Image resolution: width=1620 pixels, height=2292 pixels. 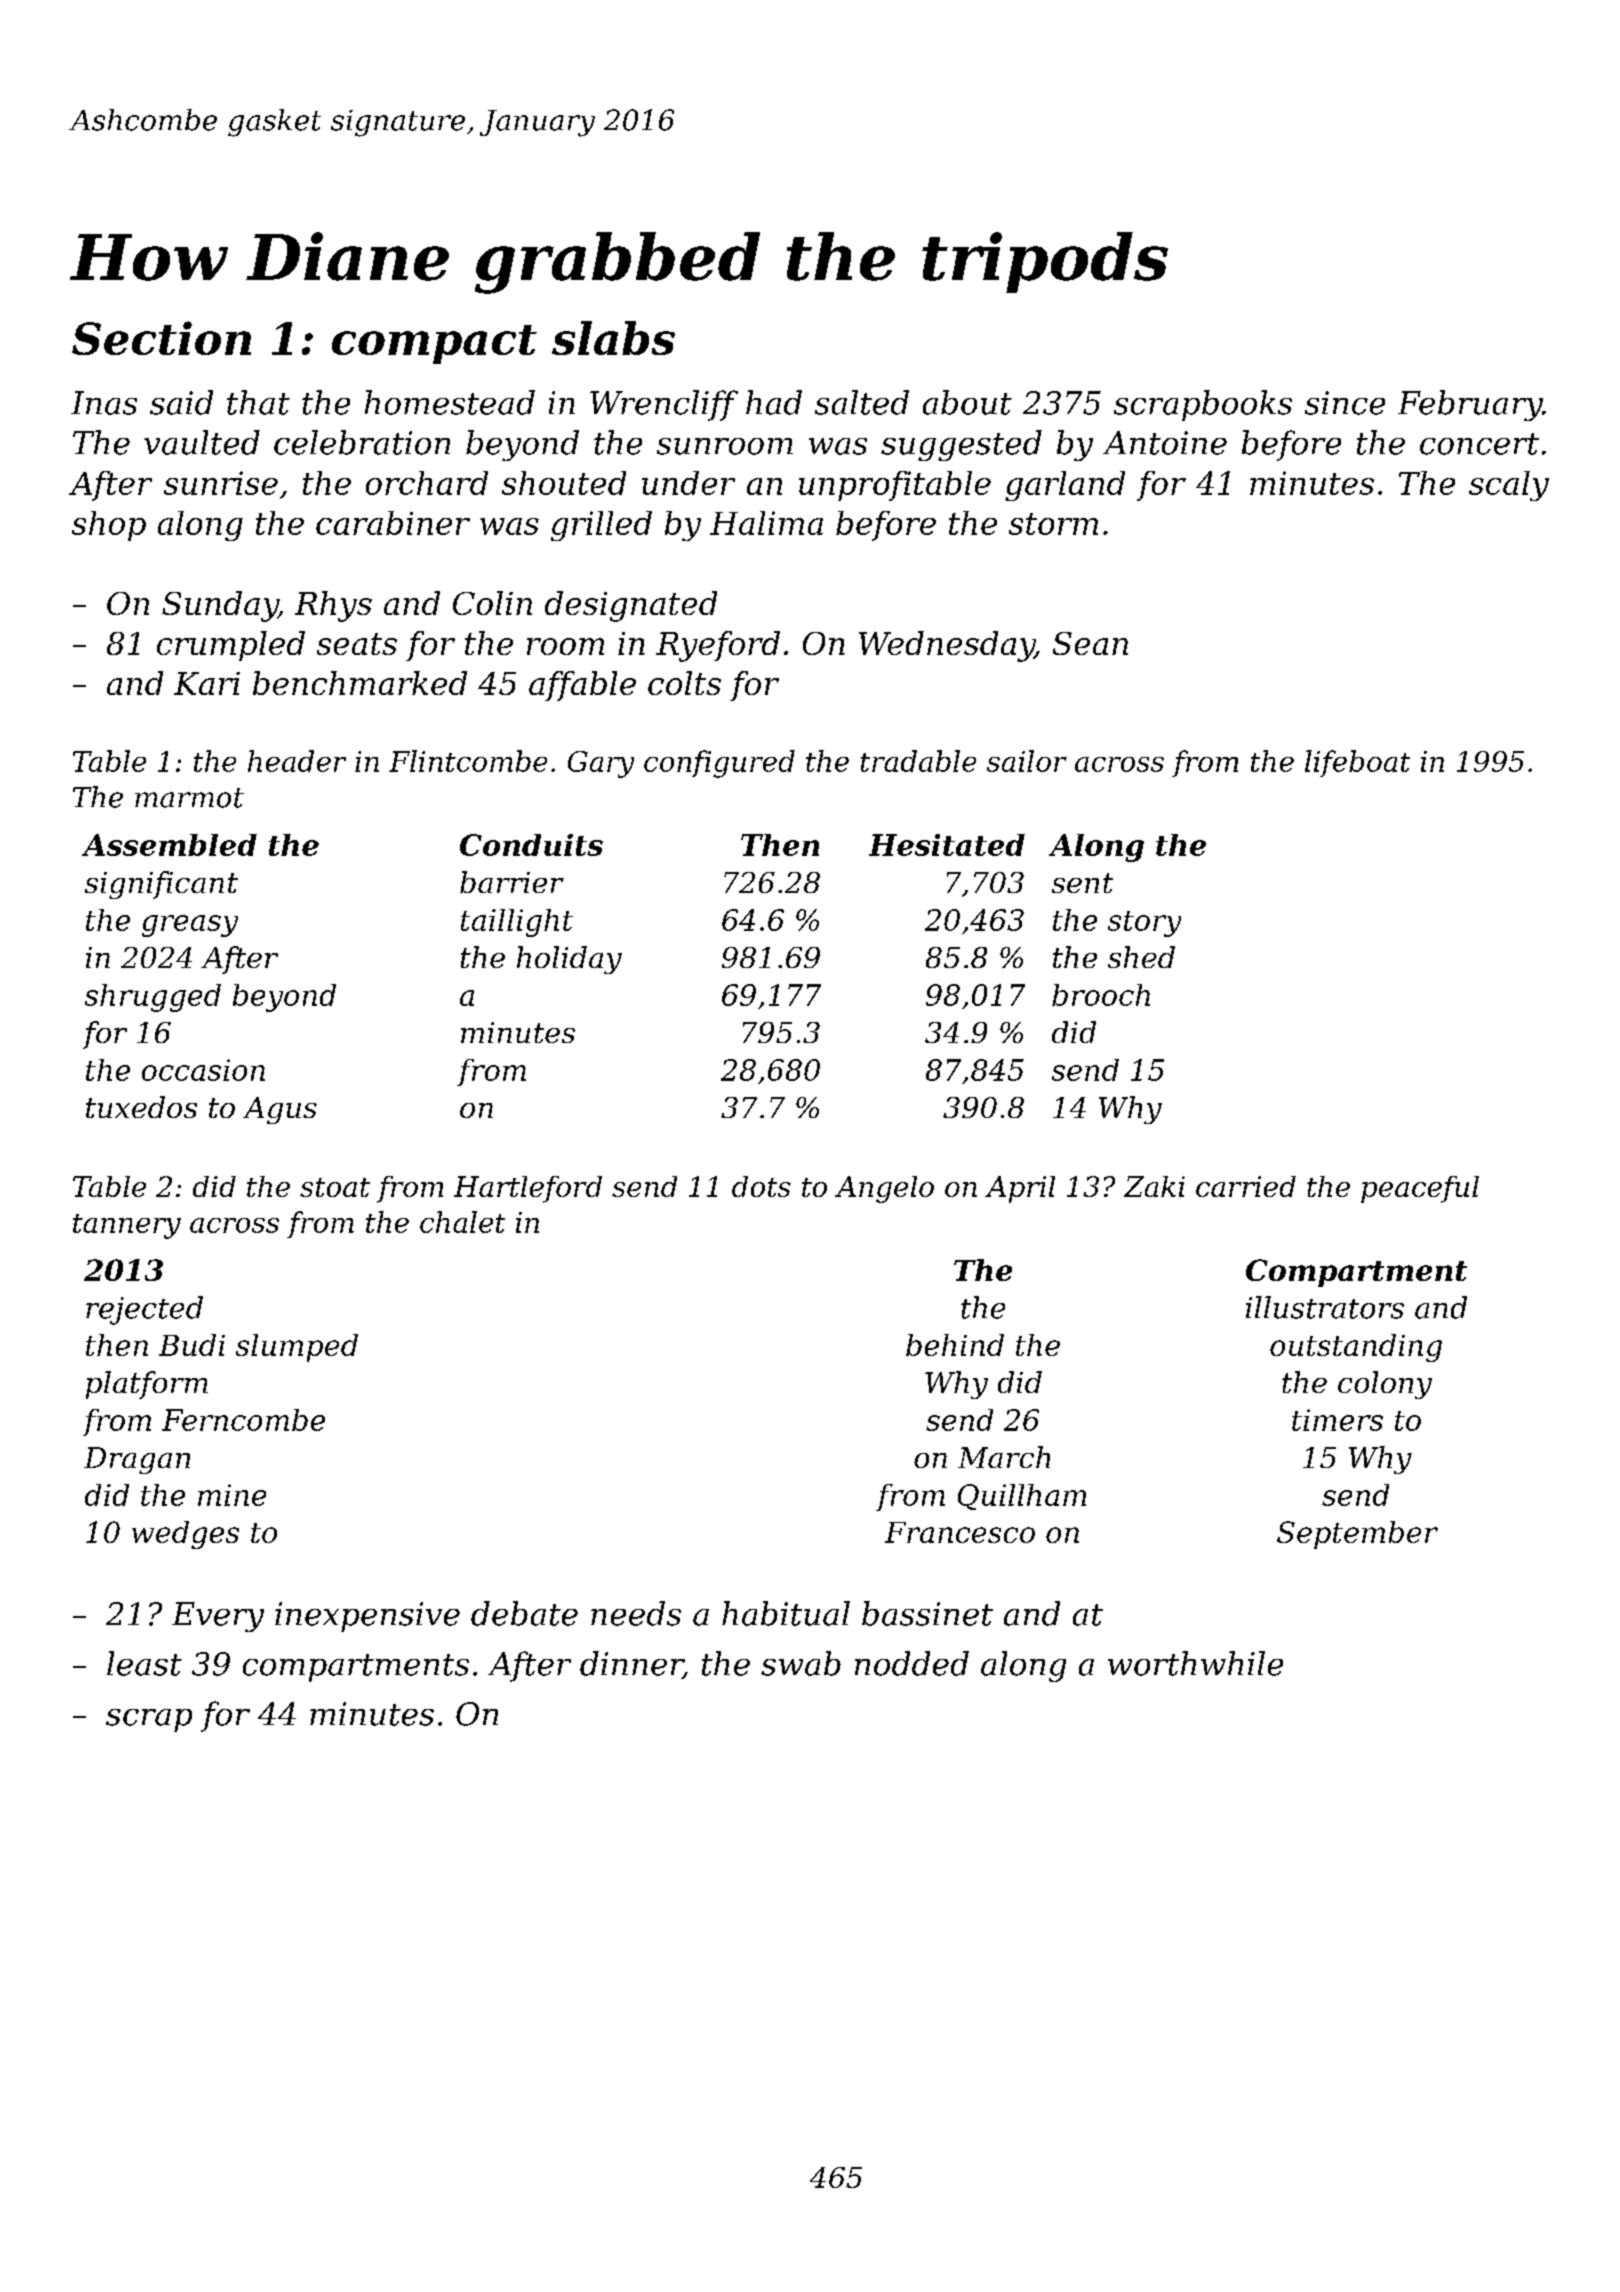 I want to click on that, so click(x=258, y=402).
